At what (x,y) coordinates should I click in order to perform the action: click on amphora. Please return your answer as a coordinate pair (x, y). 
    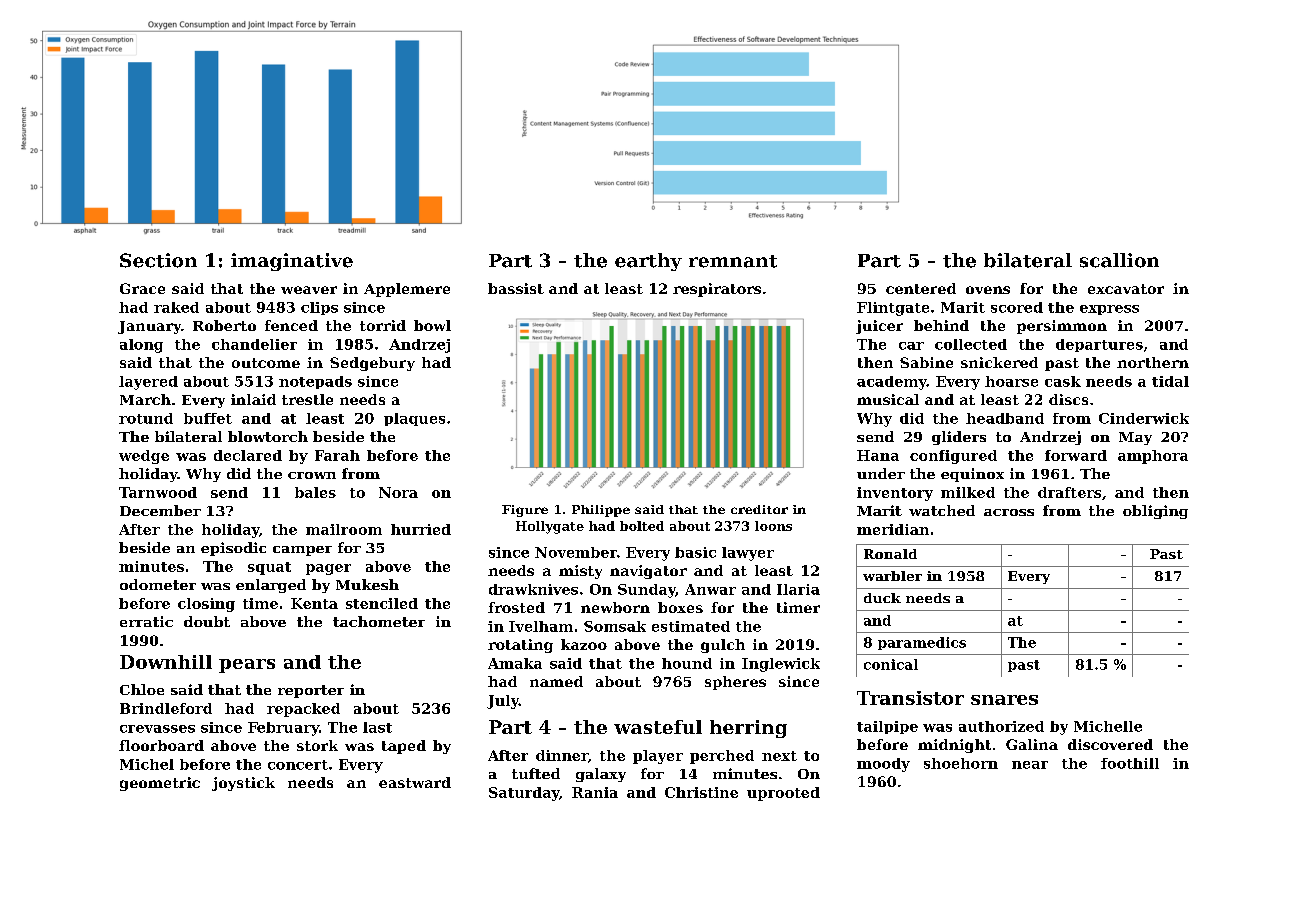
    Looking at the image, I should click on (1153, 457).
